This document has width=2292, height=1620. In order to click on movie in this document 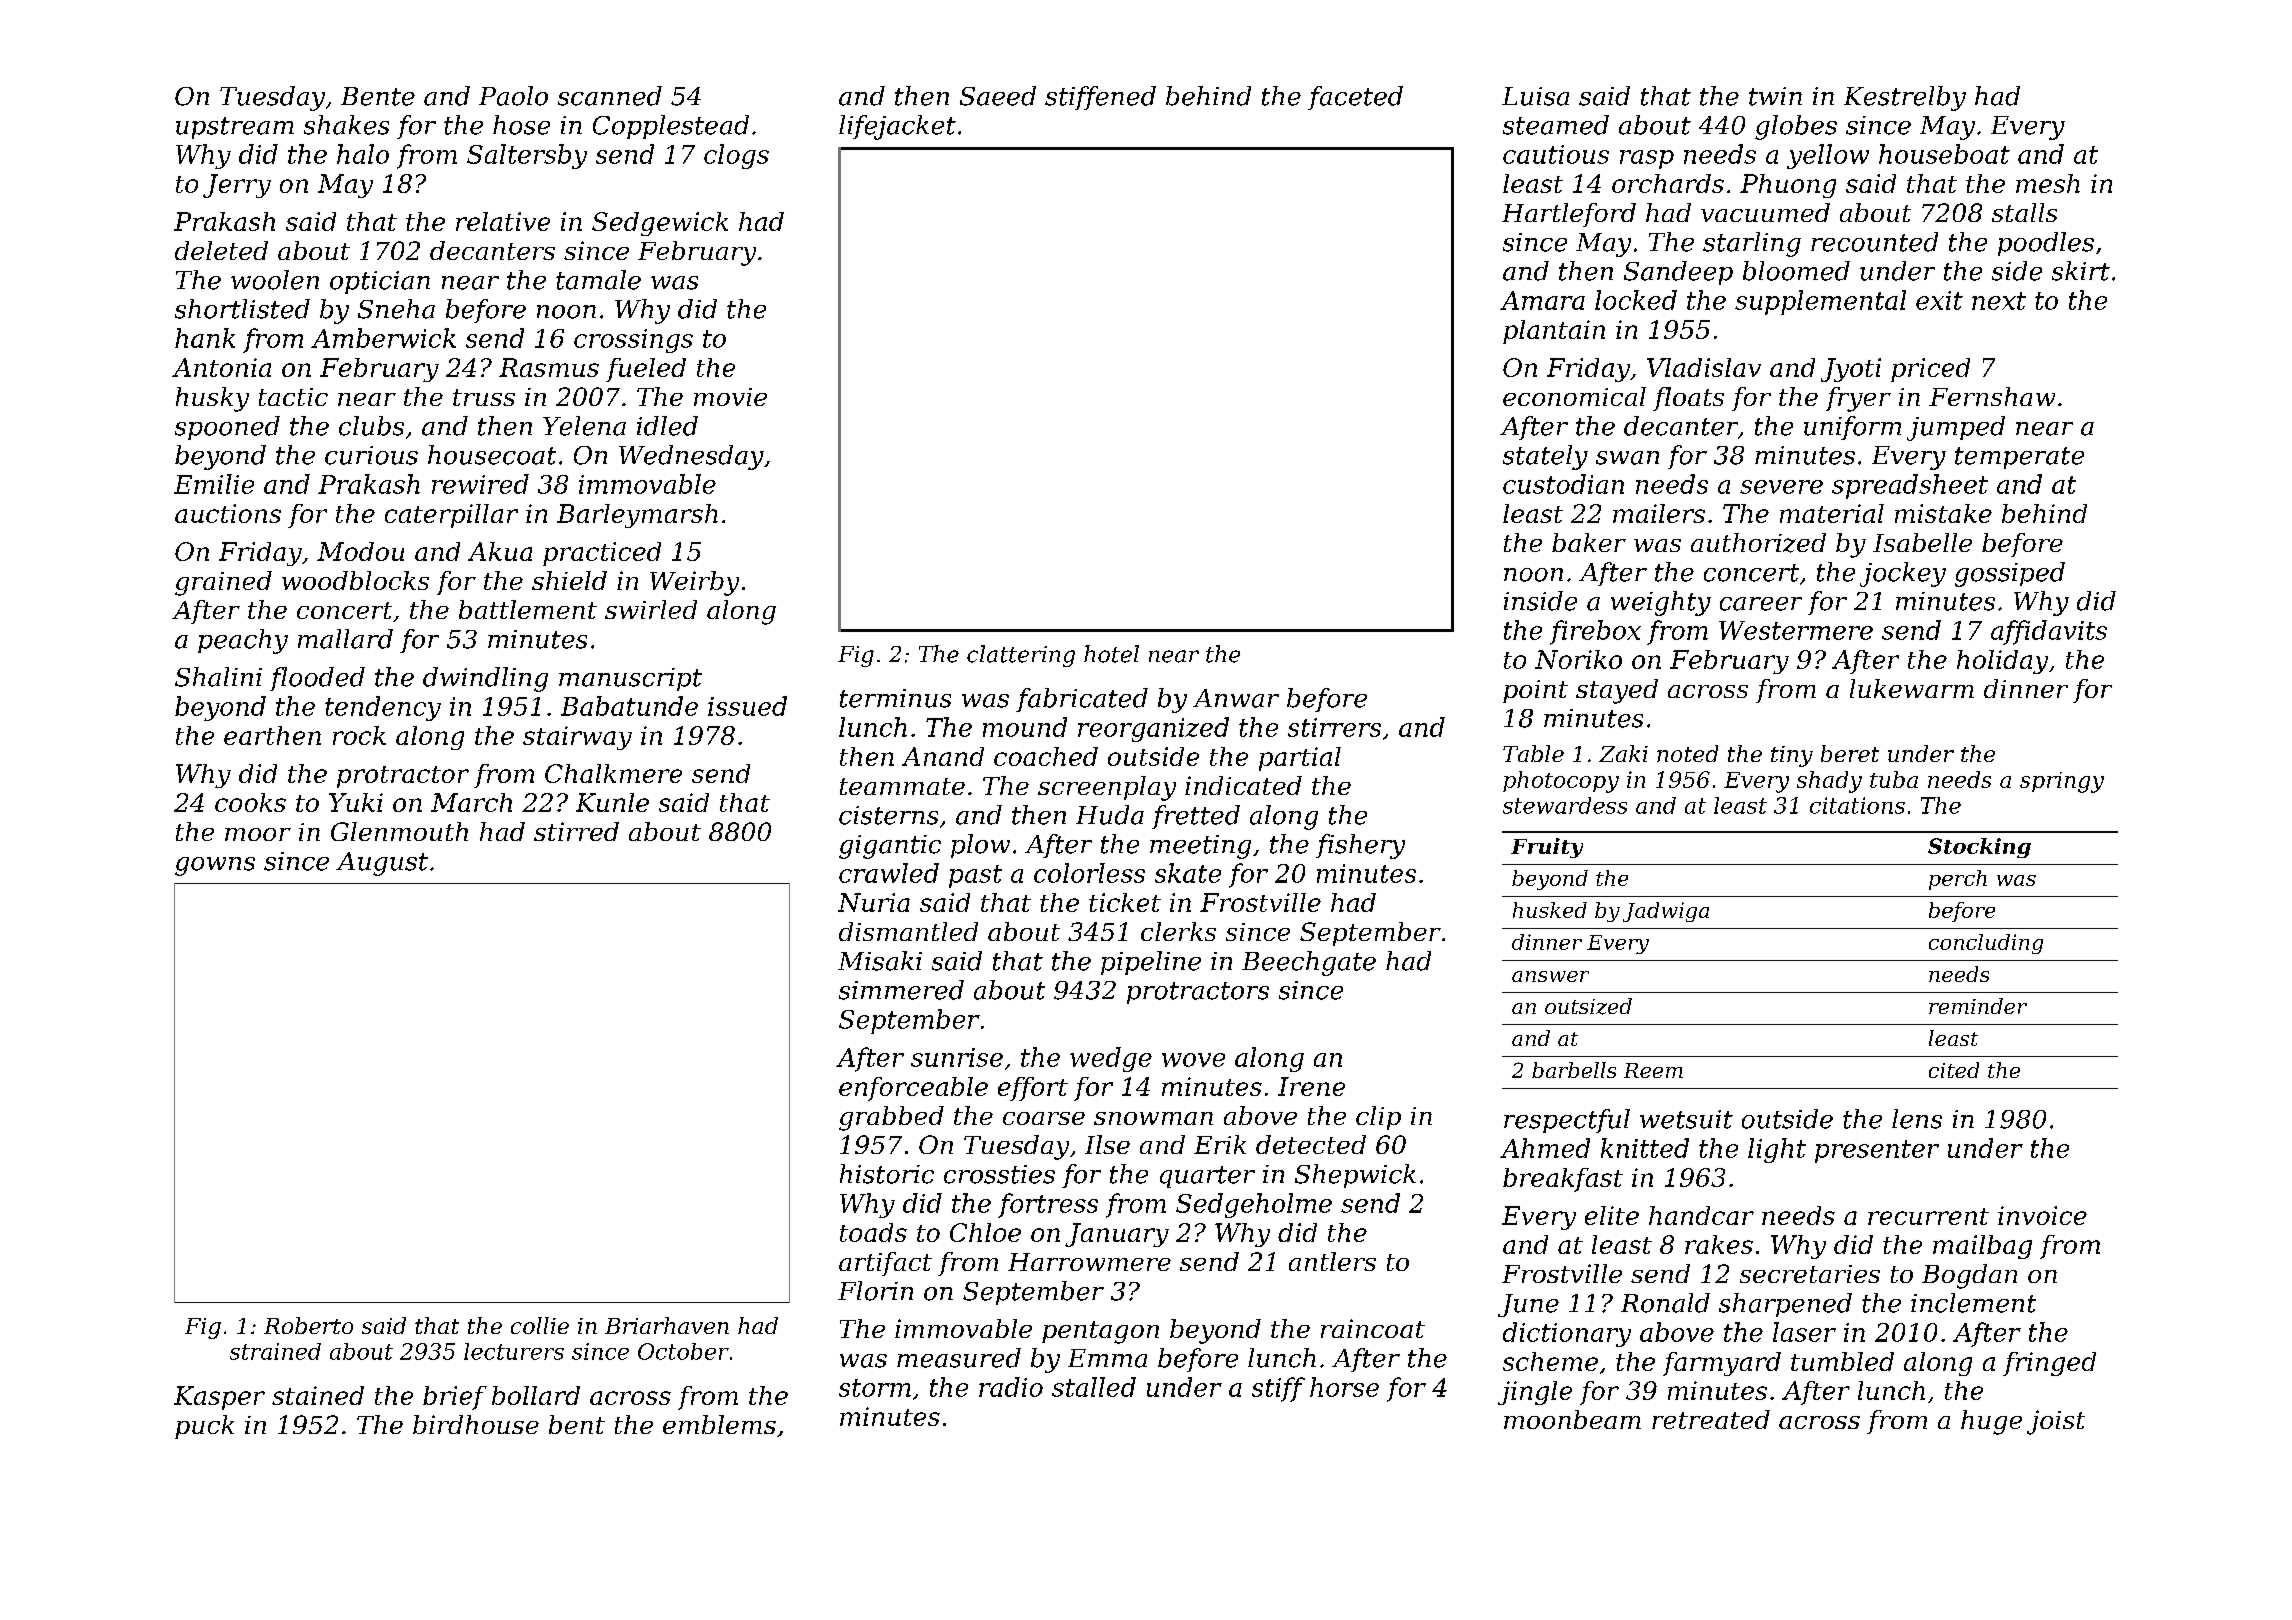, I will do `click(730, 397)`.
